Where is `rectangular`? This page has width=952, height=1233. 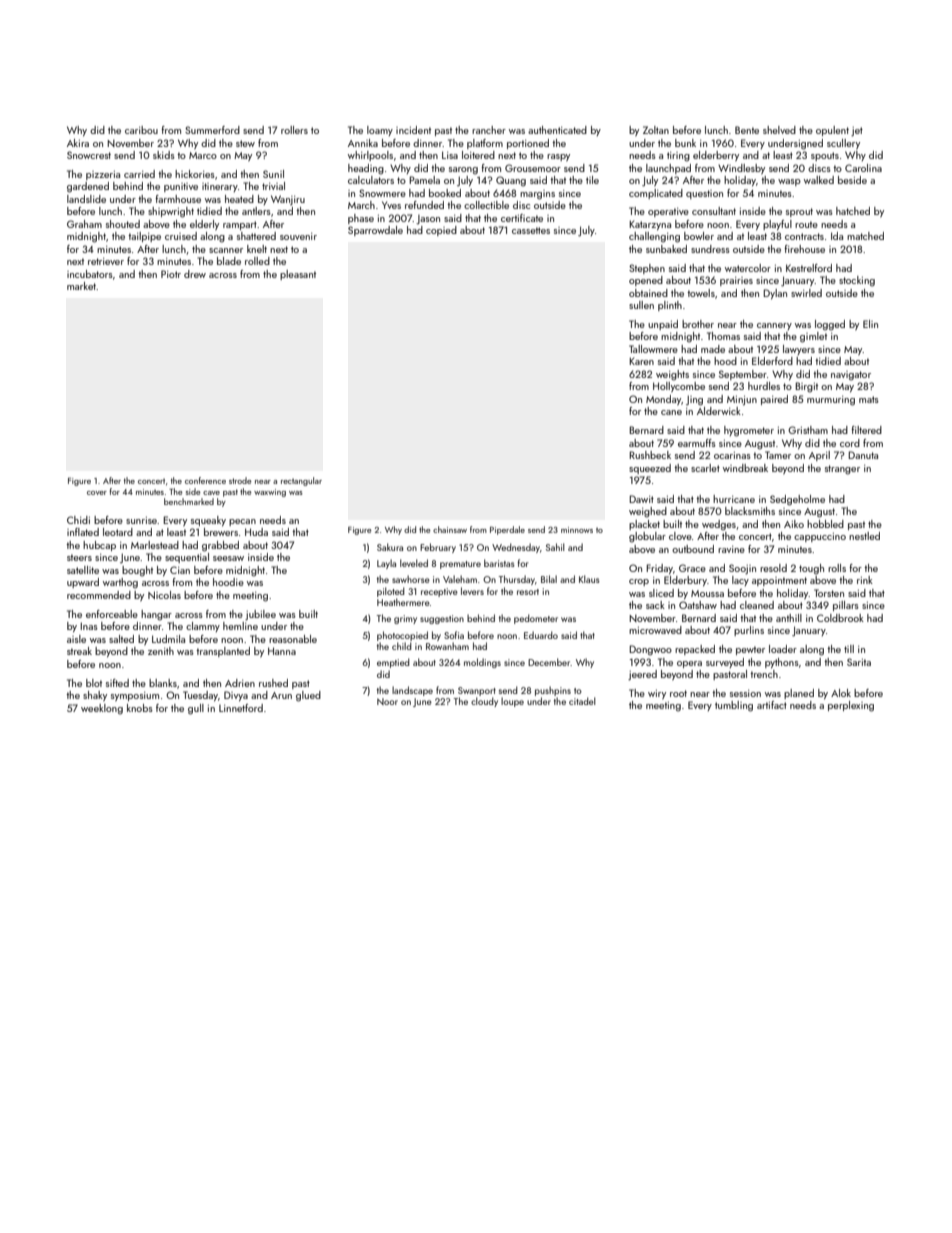 rectangular is located at coordinates (301, 481).
